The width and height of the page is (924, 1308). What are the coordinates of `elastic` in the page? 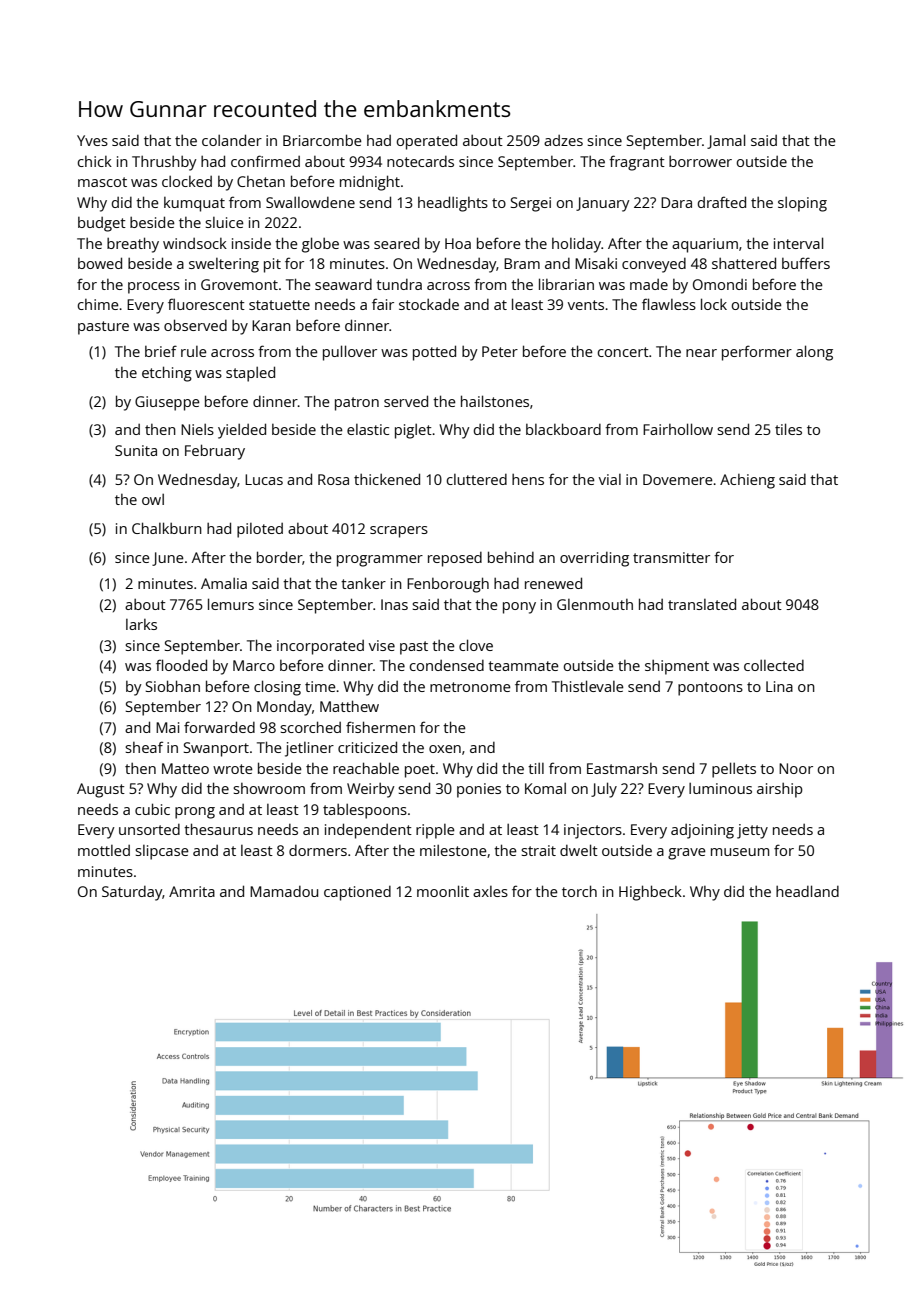 It's located at (368, 429).
